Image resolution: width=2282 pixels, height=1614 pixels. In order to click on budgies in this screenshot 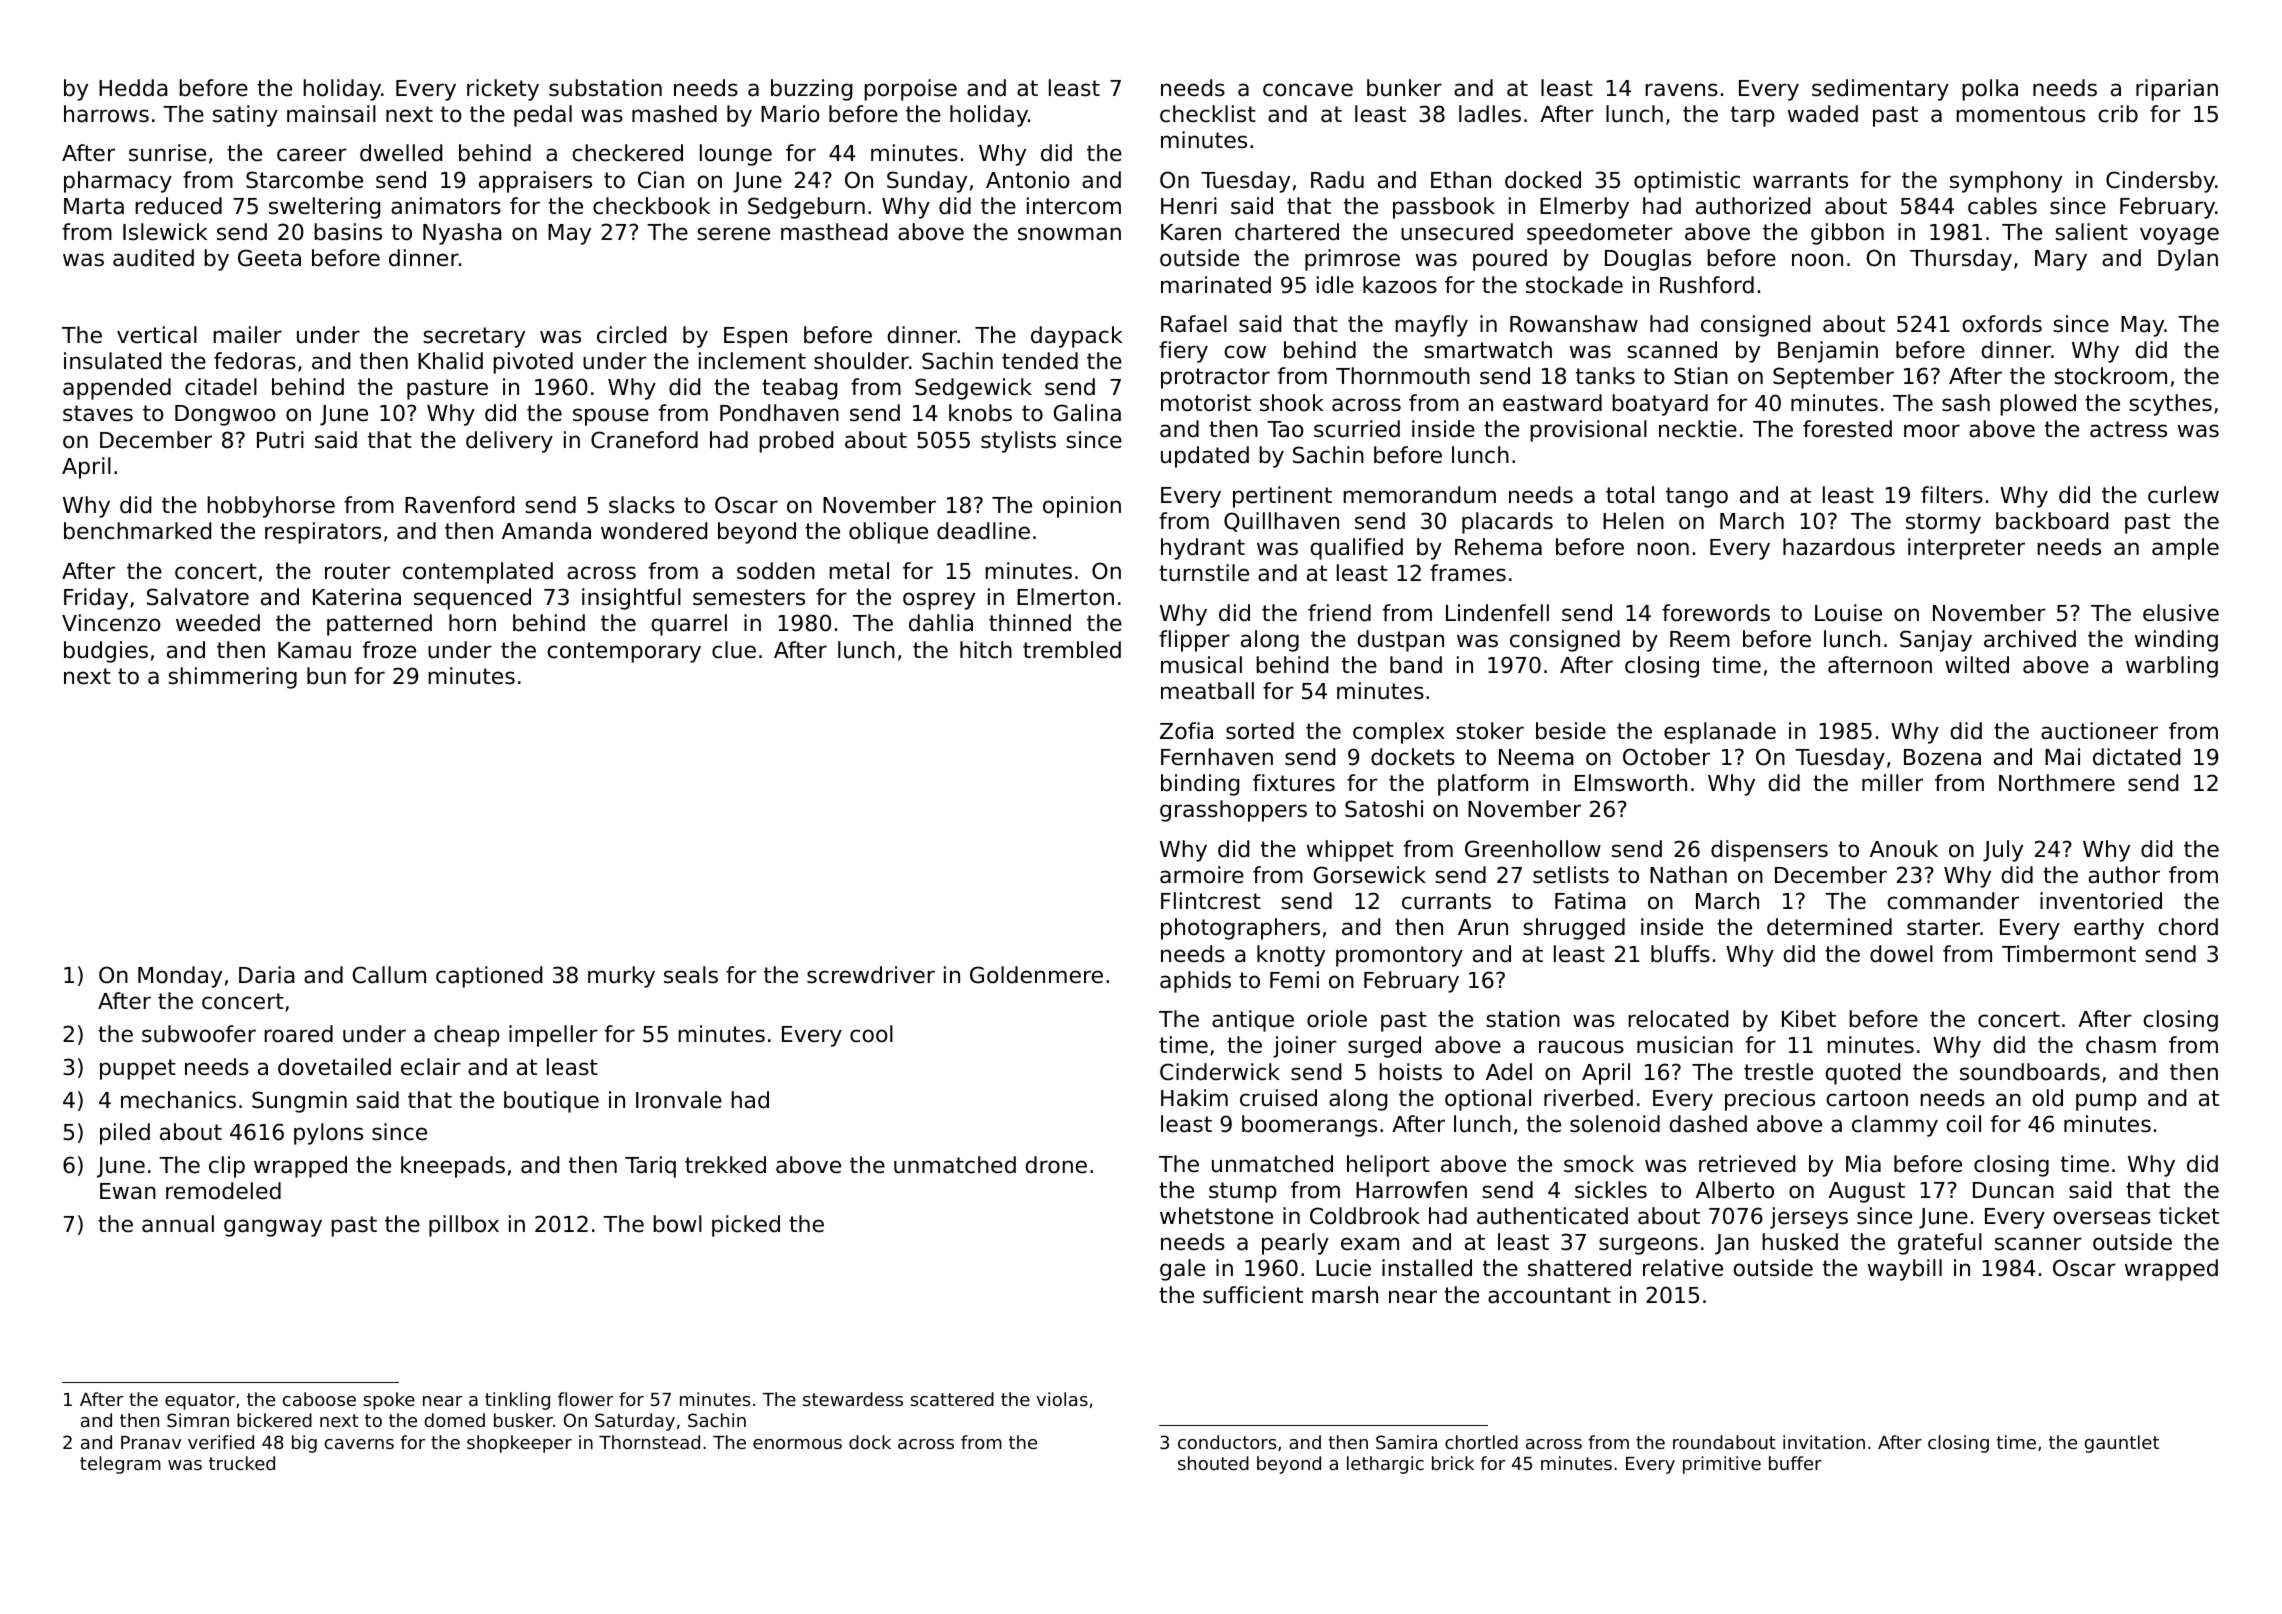, I will do `click(106, 652)`.
